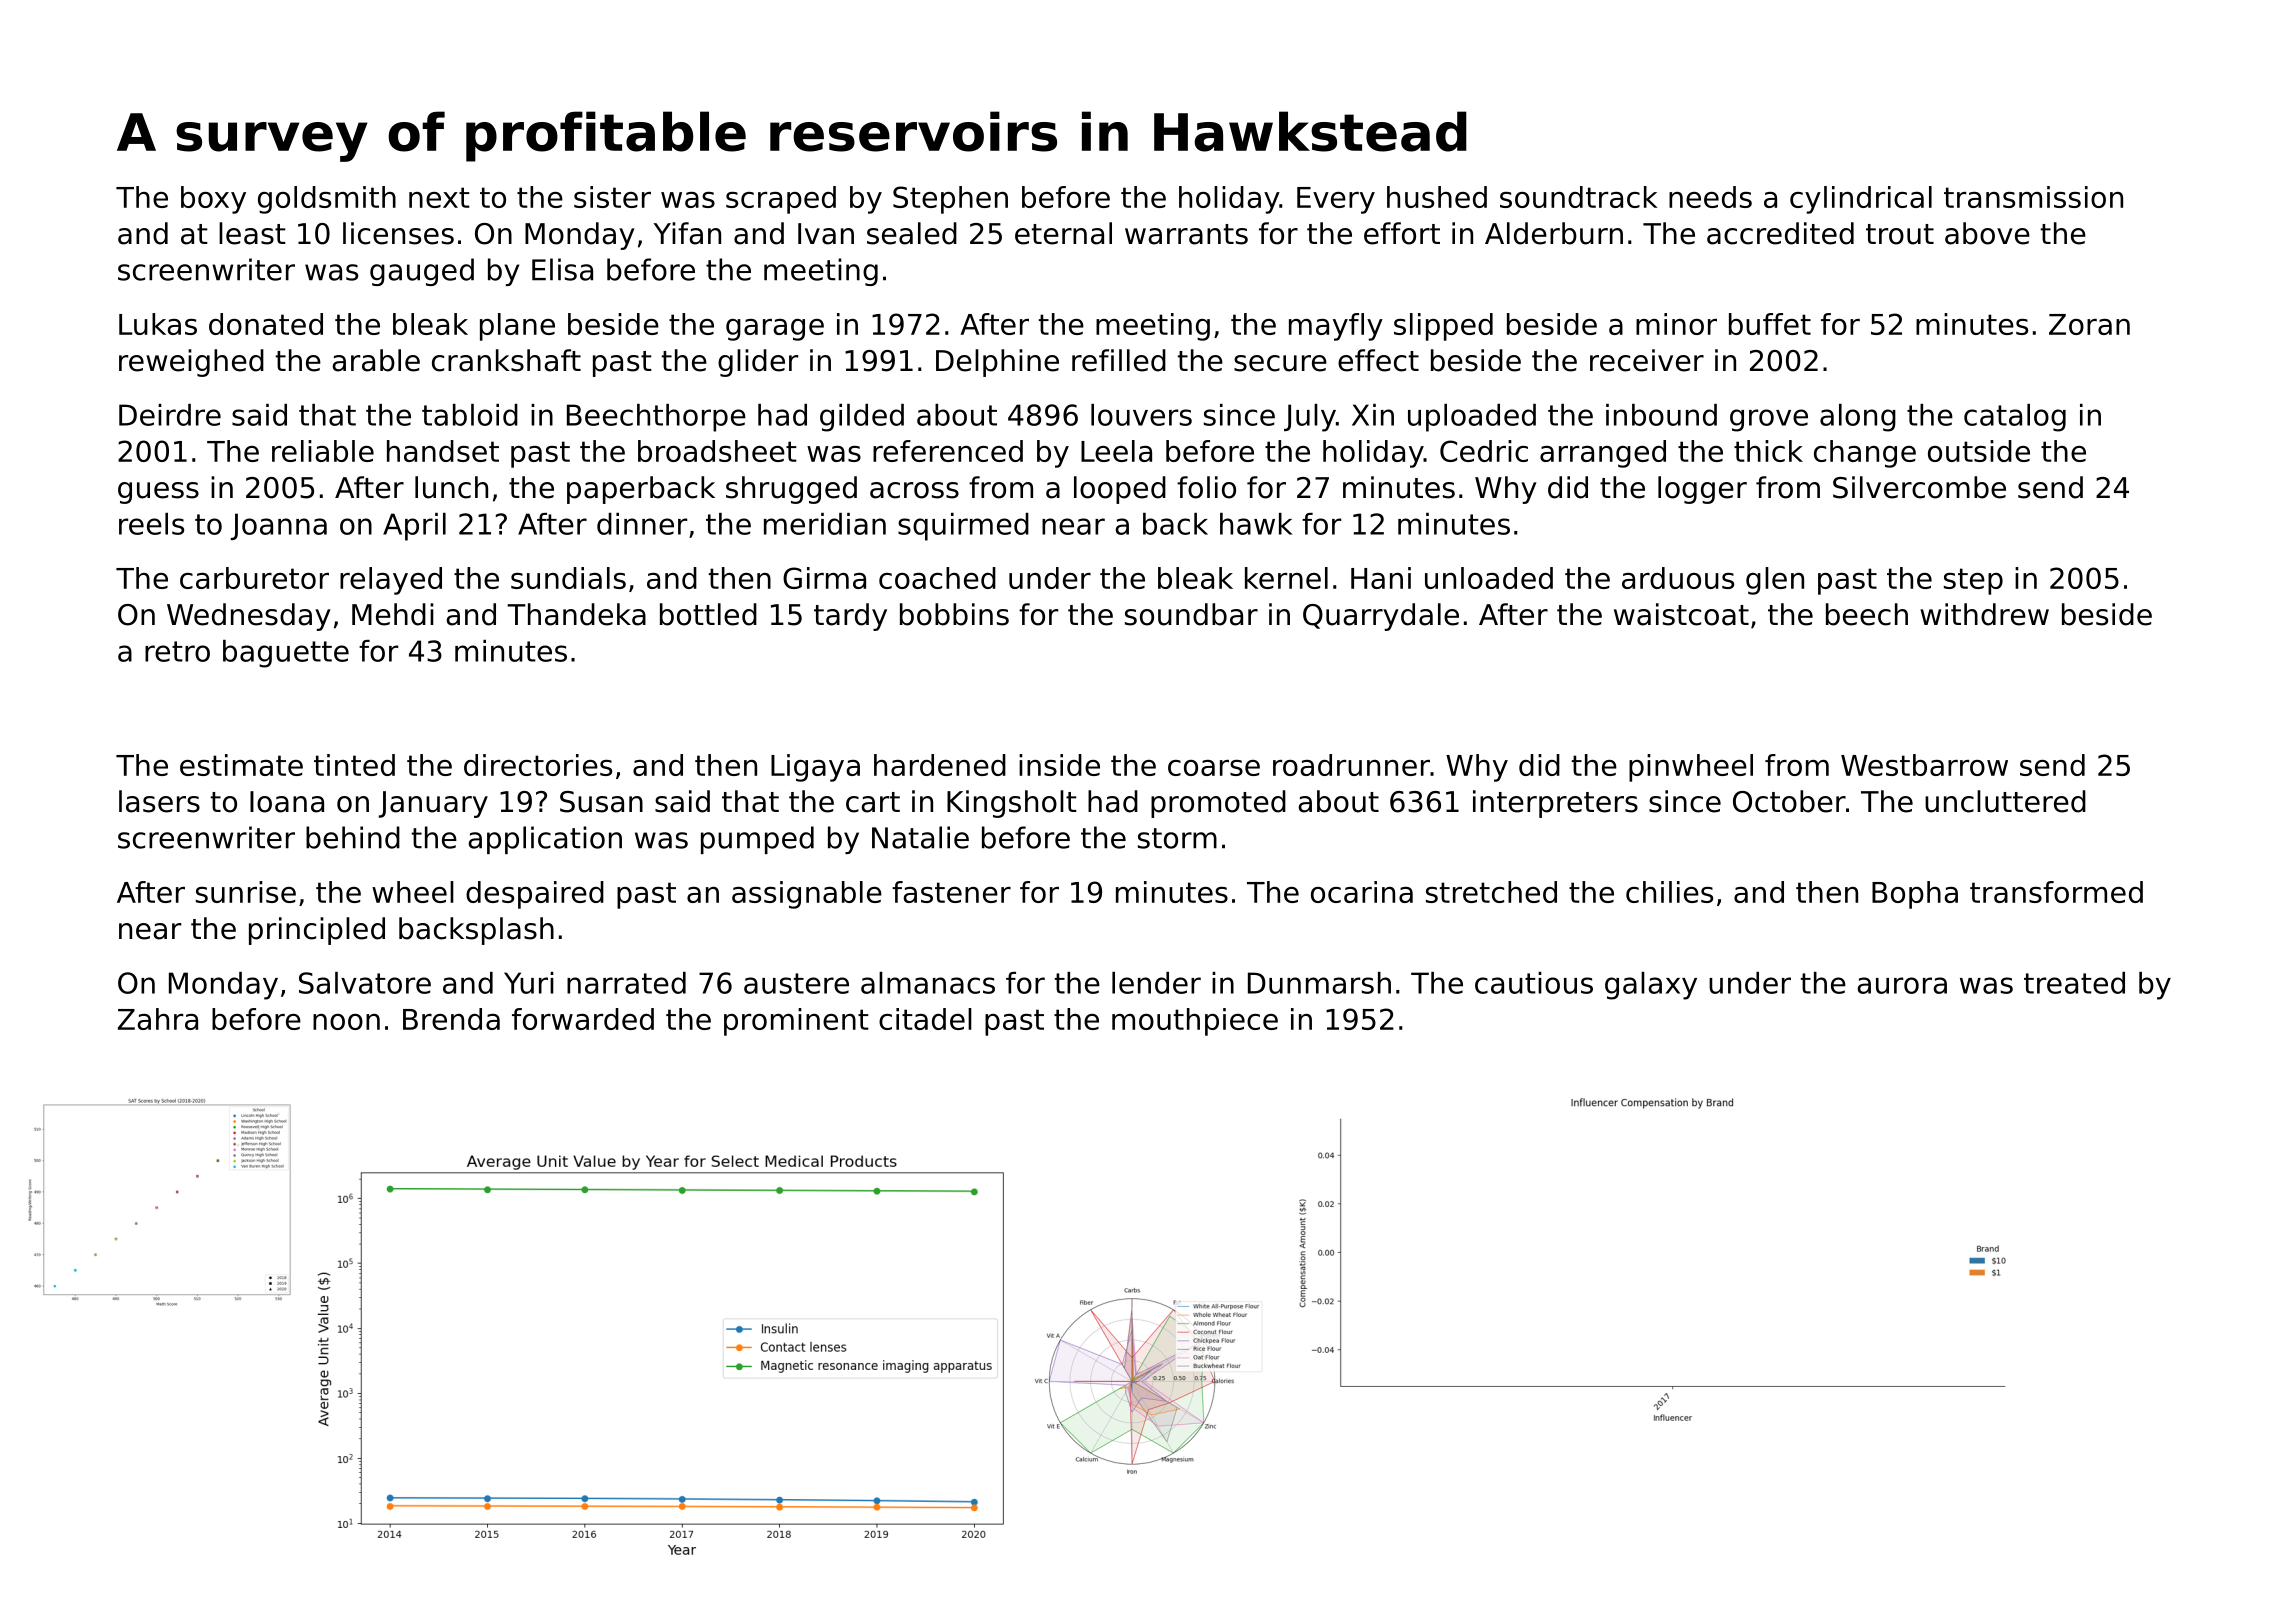  Describe the element at coordinates (1195, 1022) in the document. I see `mouthpiece` at that location.
